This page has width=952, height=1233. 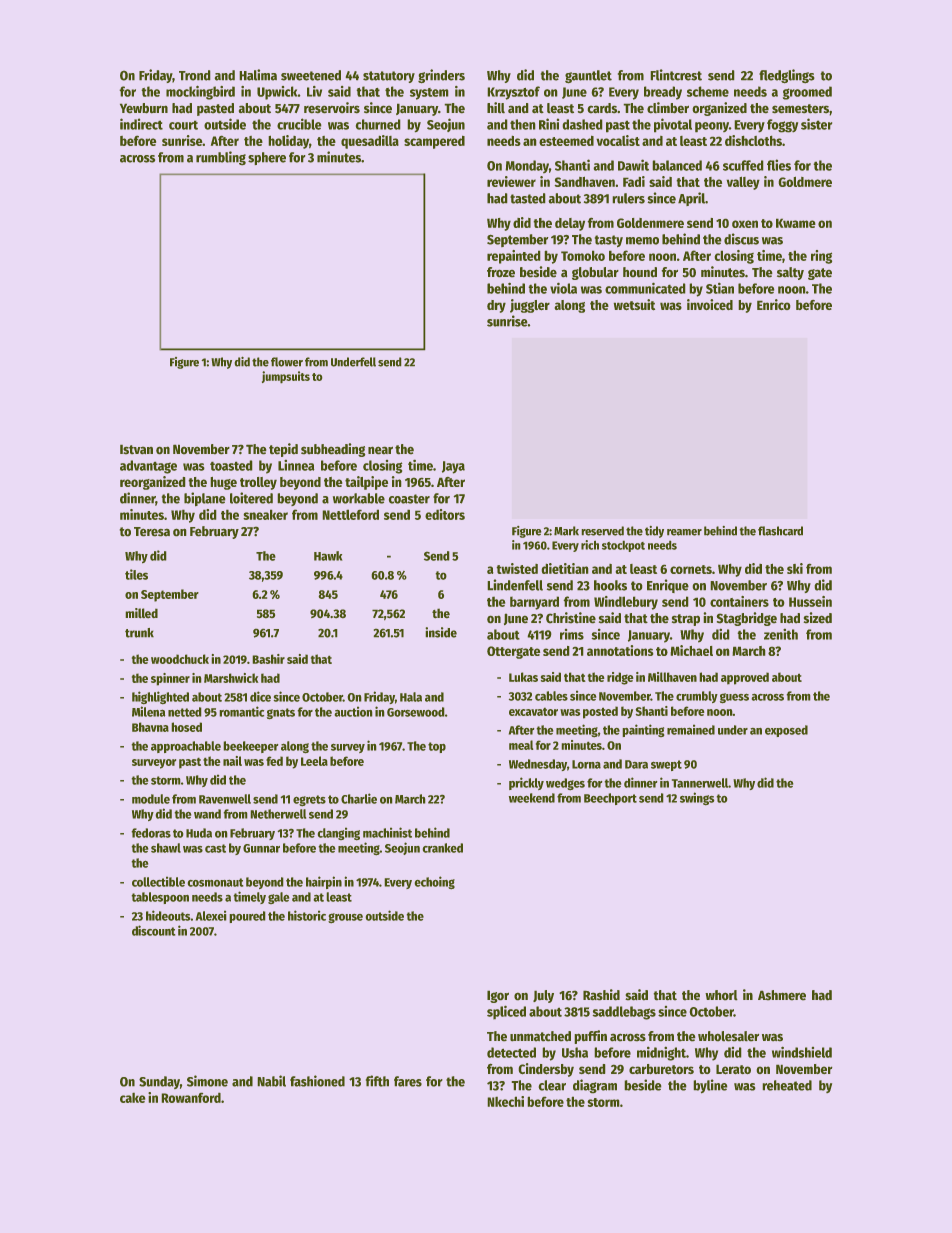 I want to click on ski, so click(x=795, y=568).
